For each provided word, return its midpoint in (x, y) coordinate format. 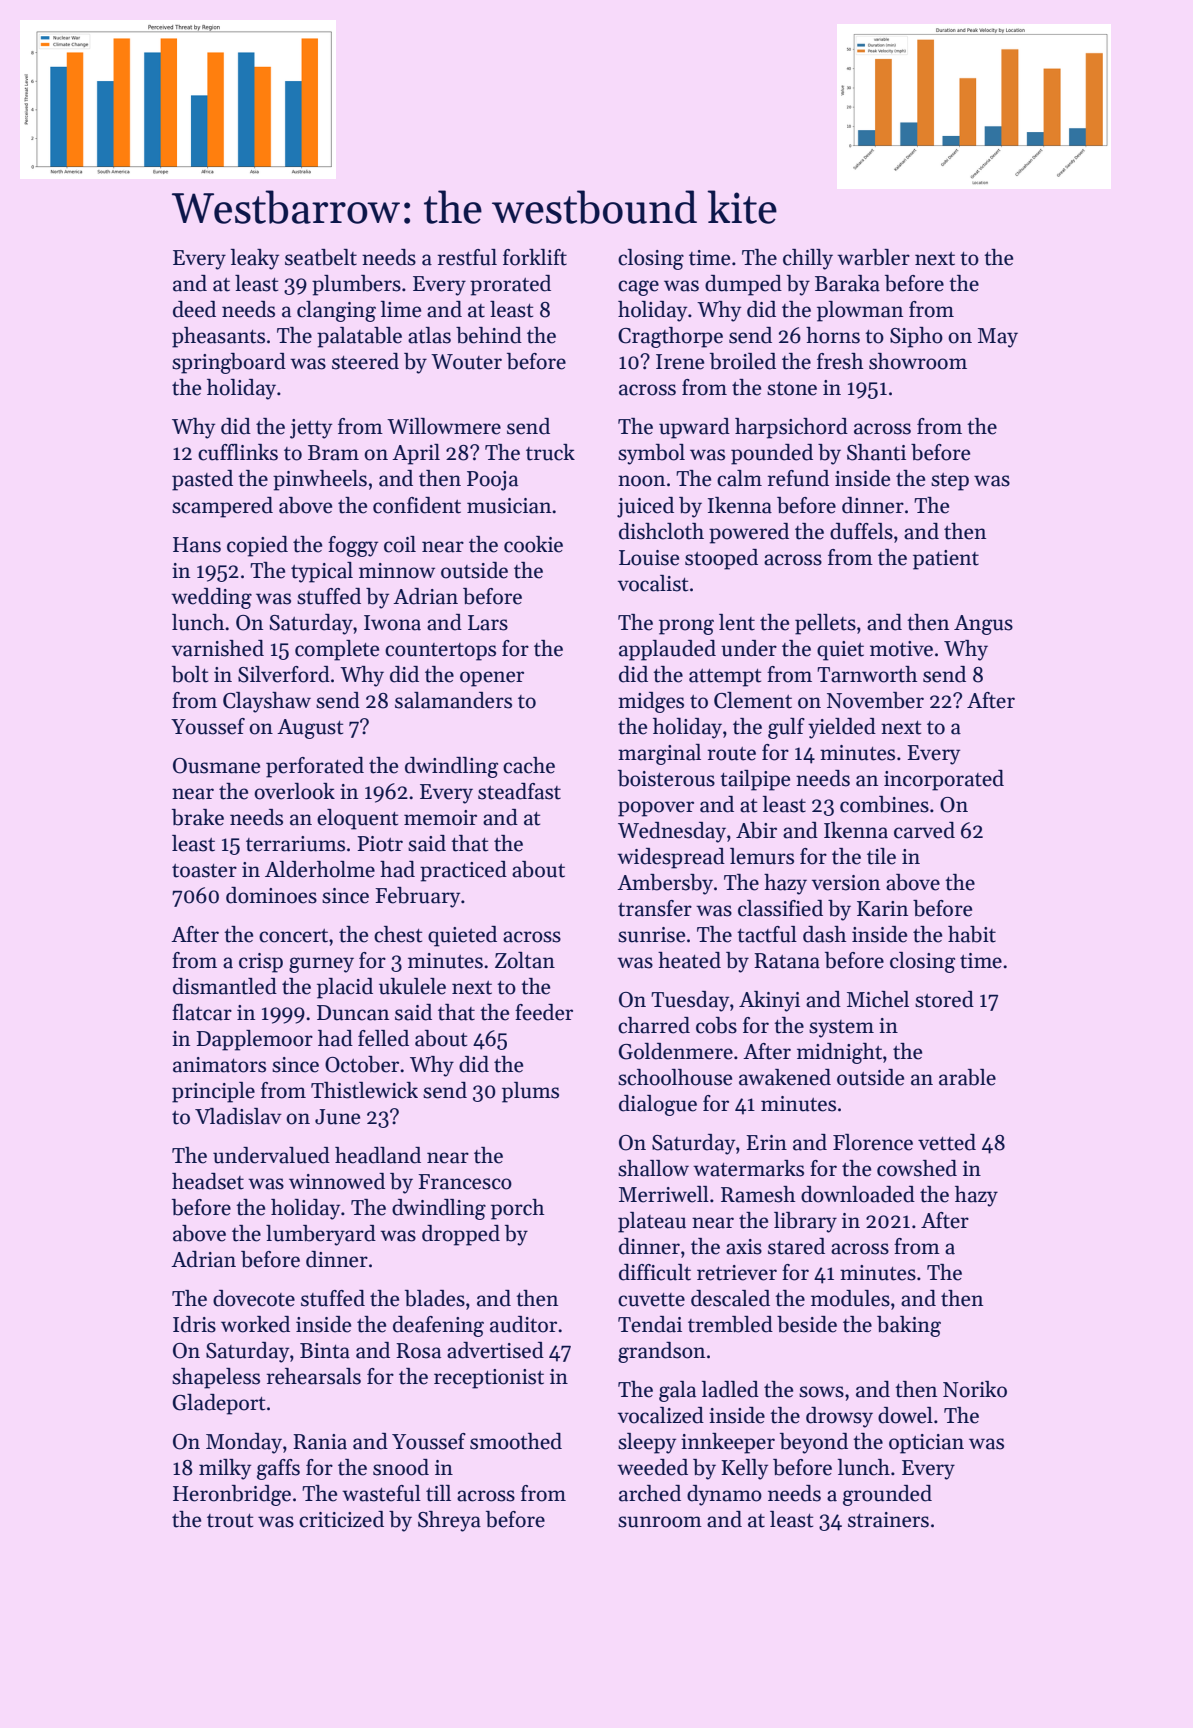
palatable (359, 337)
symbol (651, 454)
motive (901, 649)
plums (530, 1092)
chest (398, 934)
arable (967, 1077)
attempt (725, 678)
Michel (878, 999)
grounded (887, 1495)
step (950, 482)
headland (378, 1155)
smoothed (516, 1441)
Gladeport (219, 1404)
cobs (716, 1025)
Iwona (392, 623)
